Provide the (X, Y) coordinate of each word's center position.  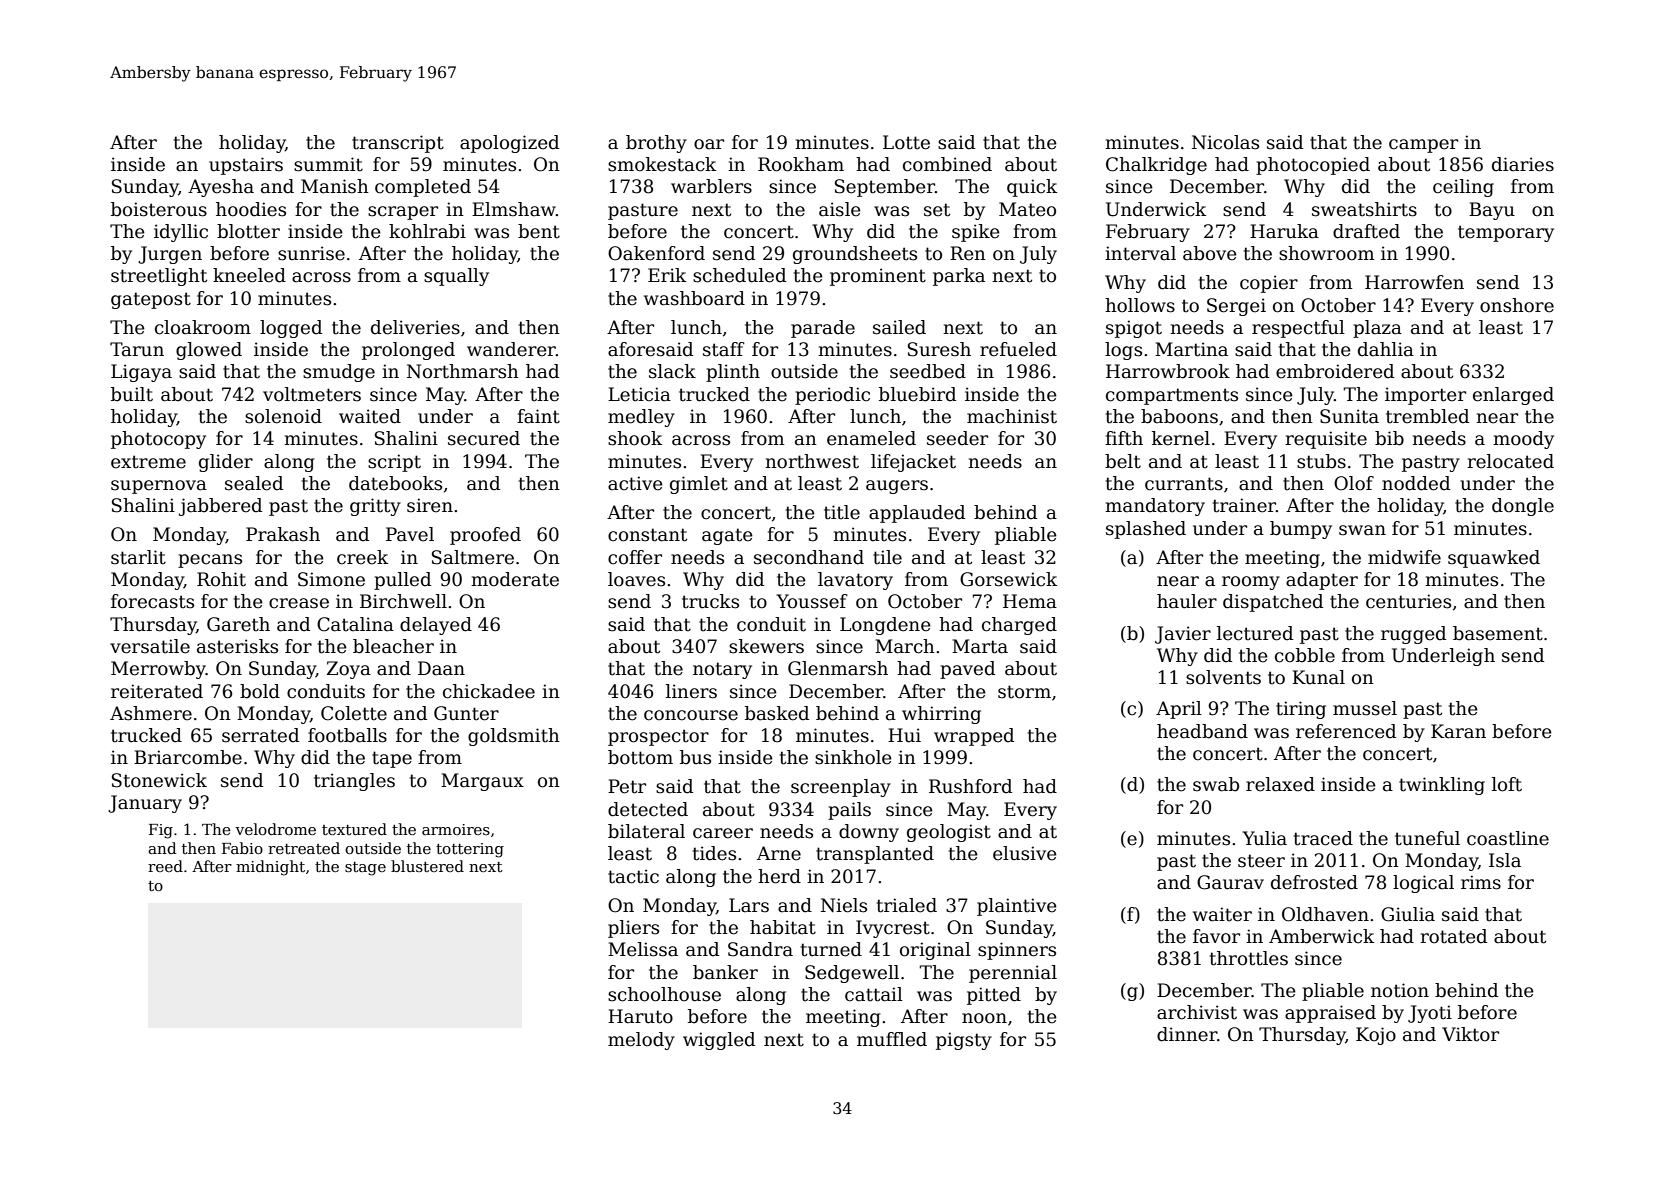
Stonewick (159, 780)
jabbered (220, 507)
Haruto (640, 1016)
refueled (1018, 349)
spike (976, 233)
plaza (1377, 329)
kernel (1181, 438)
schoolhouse (664, 994)
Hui (904, 735)
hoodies (251, 209)
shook (635, 438)
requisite (1326, 440)
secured (484, 438)
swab (1216, 784)
